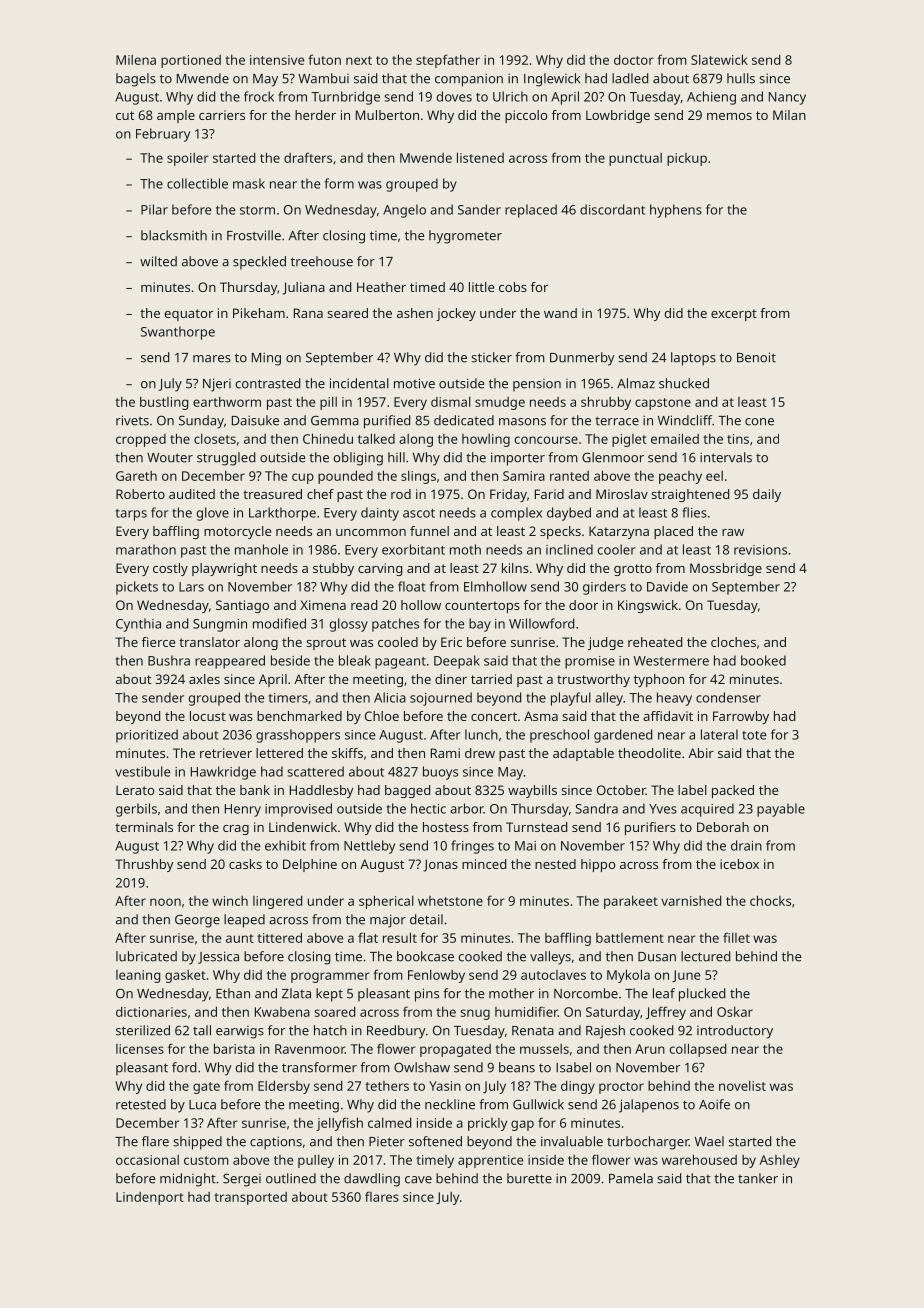 The image size is (924, 1308). I want to click on Nettleby, so click(369, 847).
